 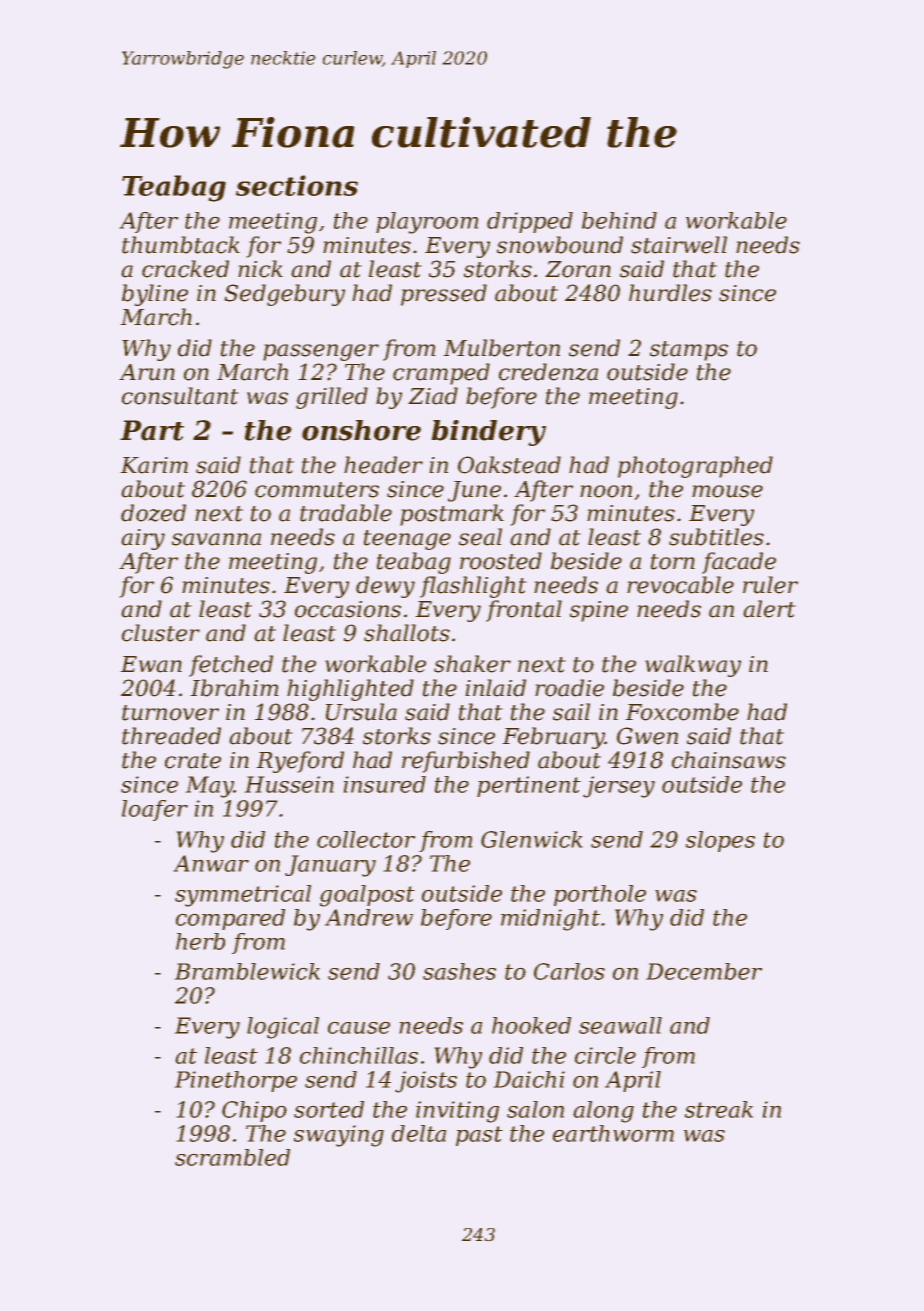 What do you see at coordinates (369, 917) in the document?
I see `Andrew` at bounding box center [369, 917].
